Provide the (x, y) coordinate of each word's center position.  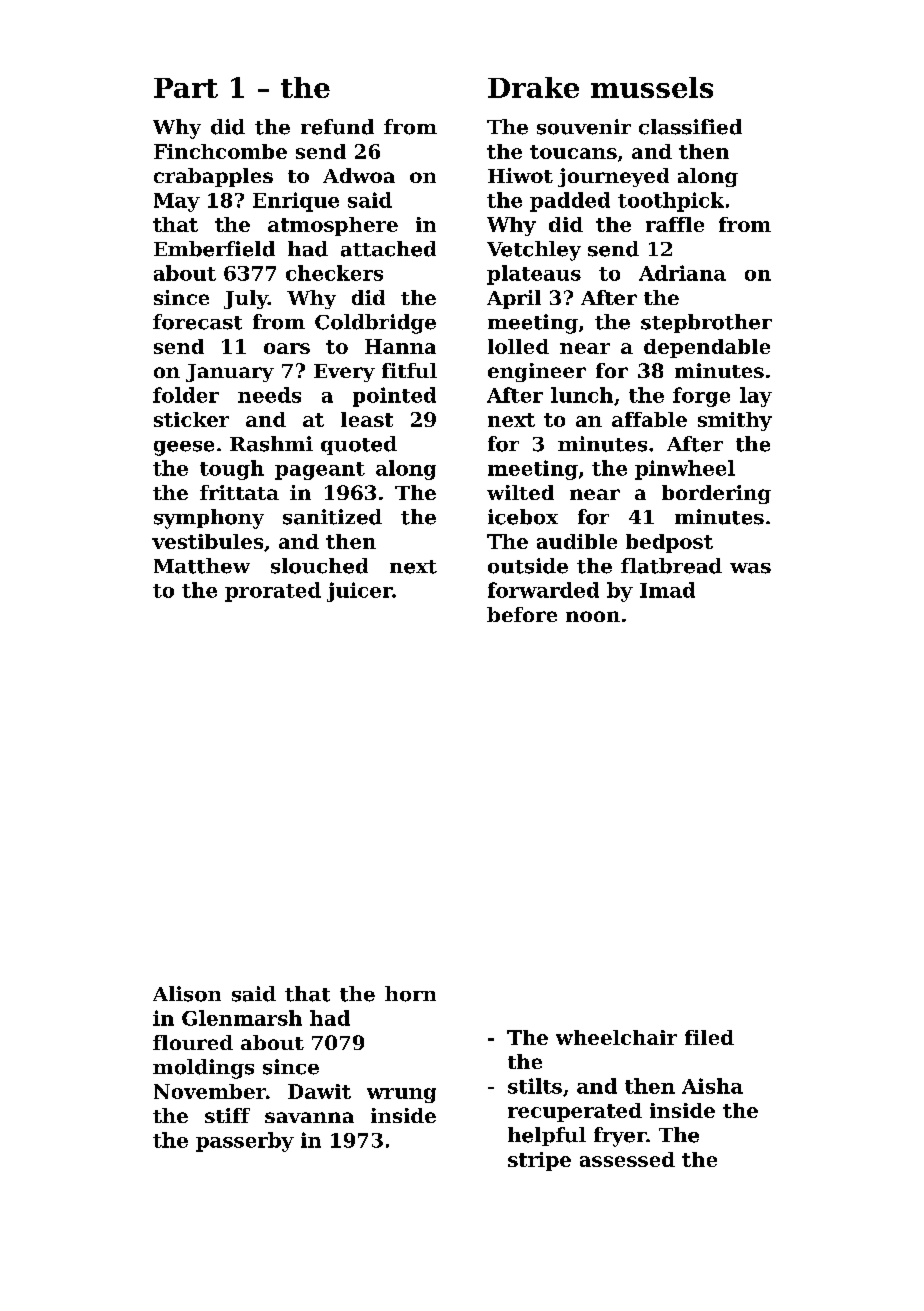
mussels (652, 87)
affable (649, 419)
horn (410, 994)
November (210, 1091)
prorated (273, 592)
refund (337, 127)
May (177, 202)
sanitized (332, 517)
